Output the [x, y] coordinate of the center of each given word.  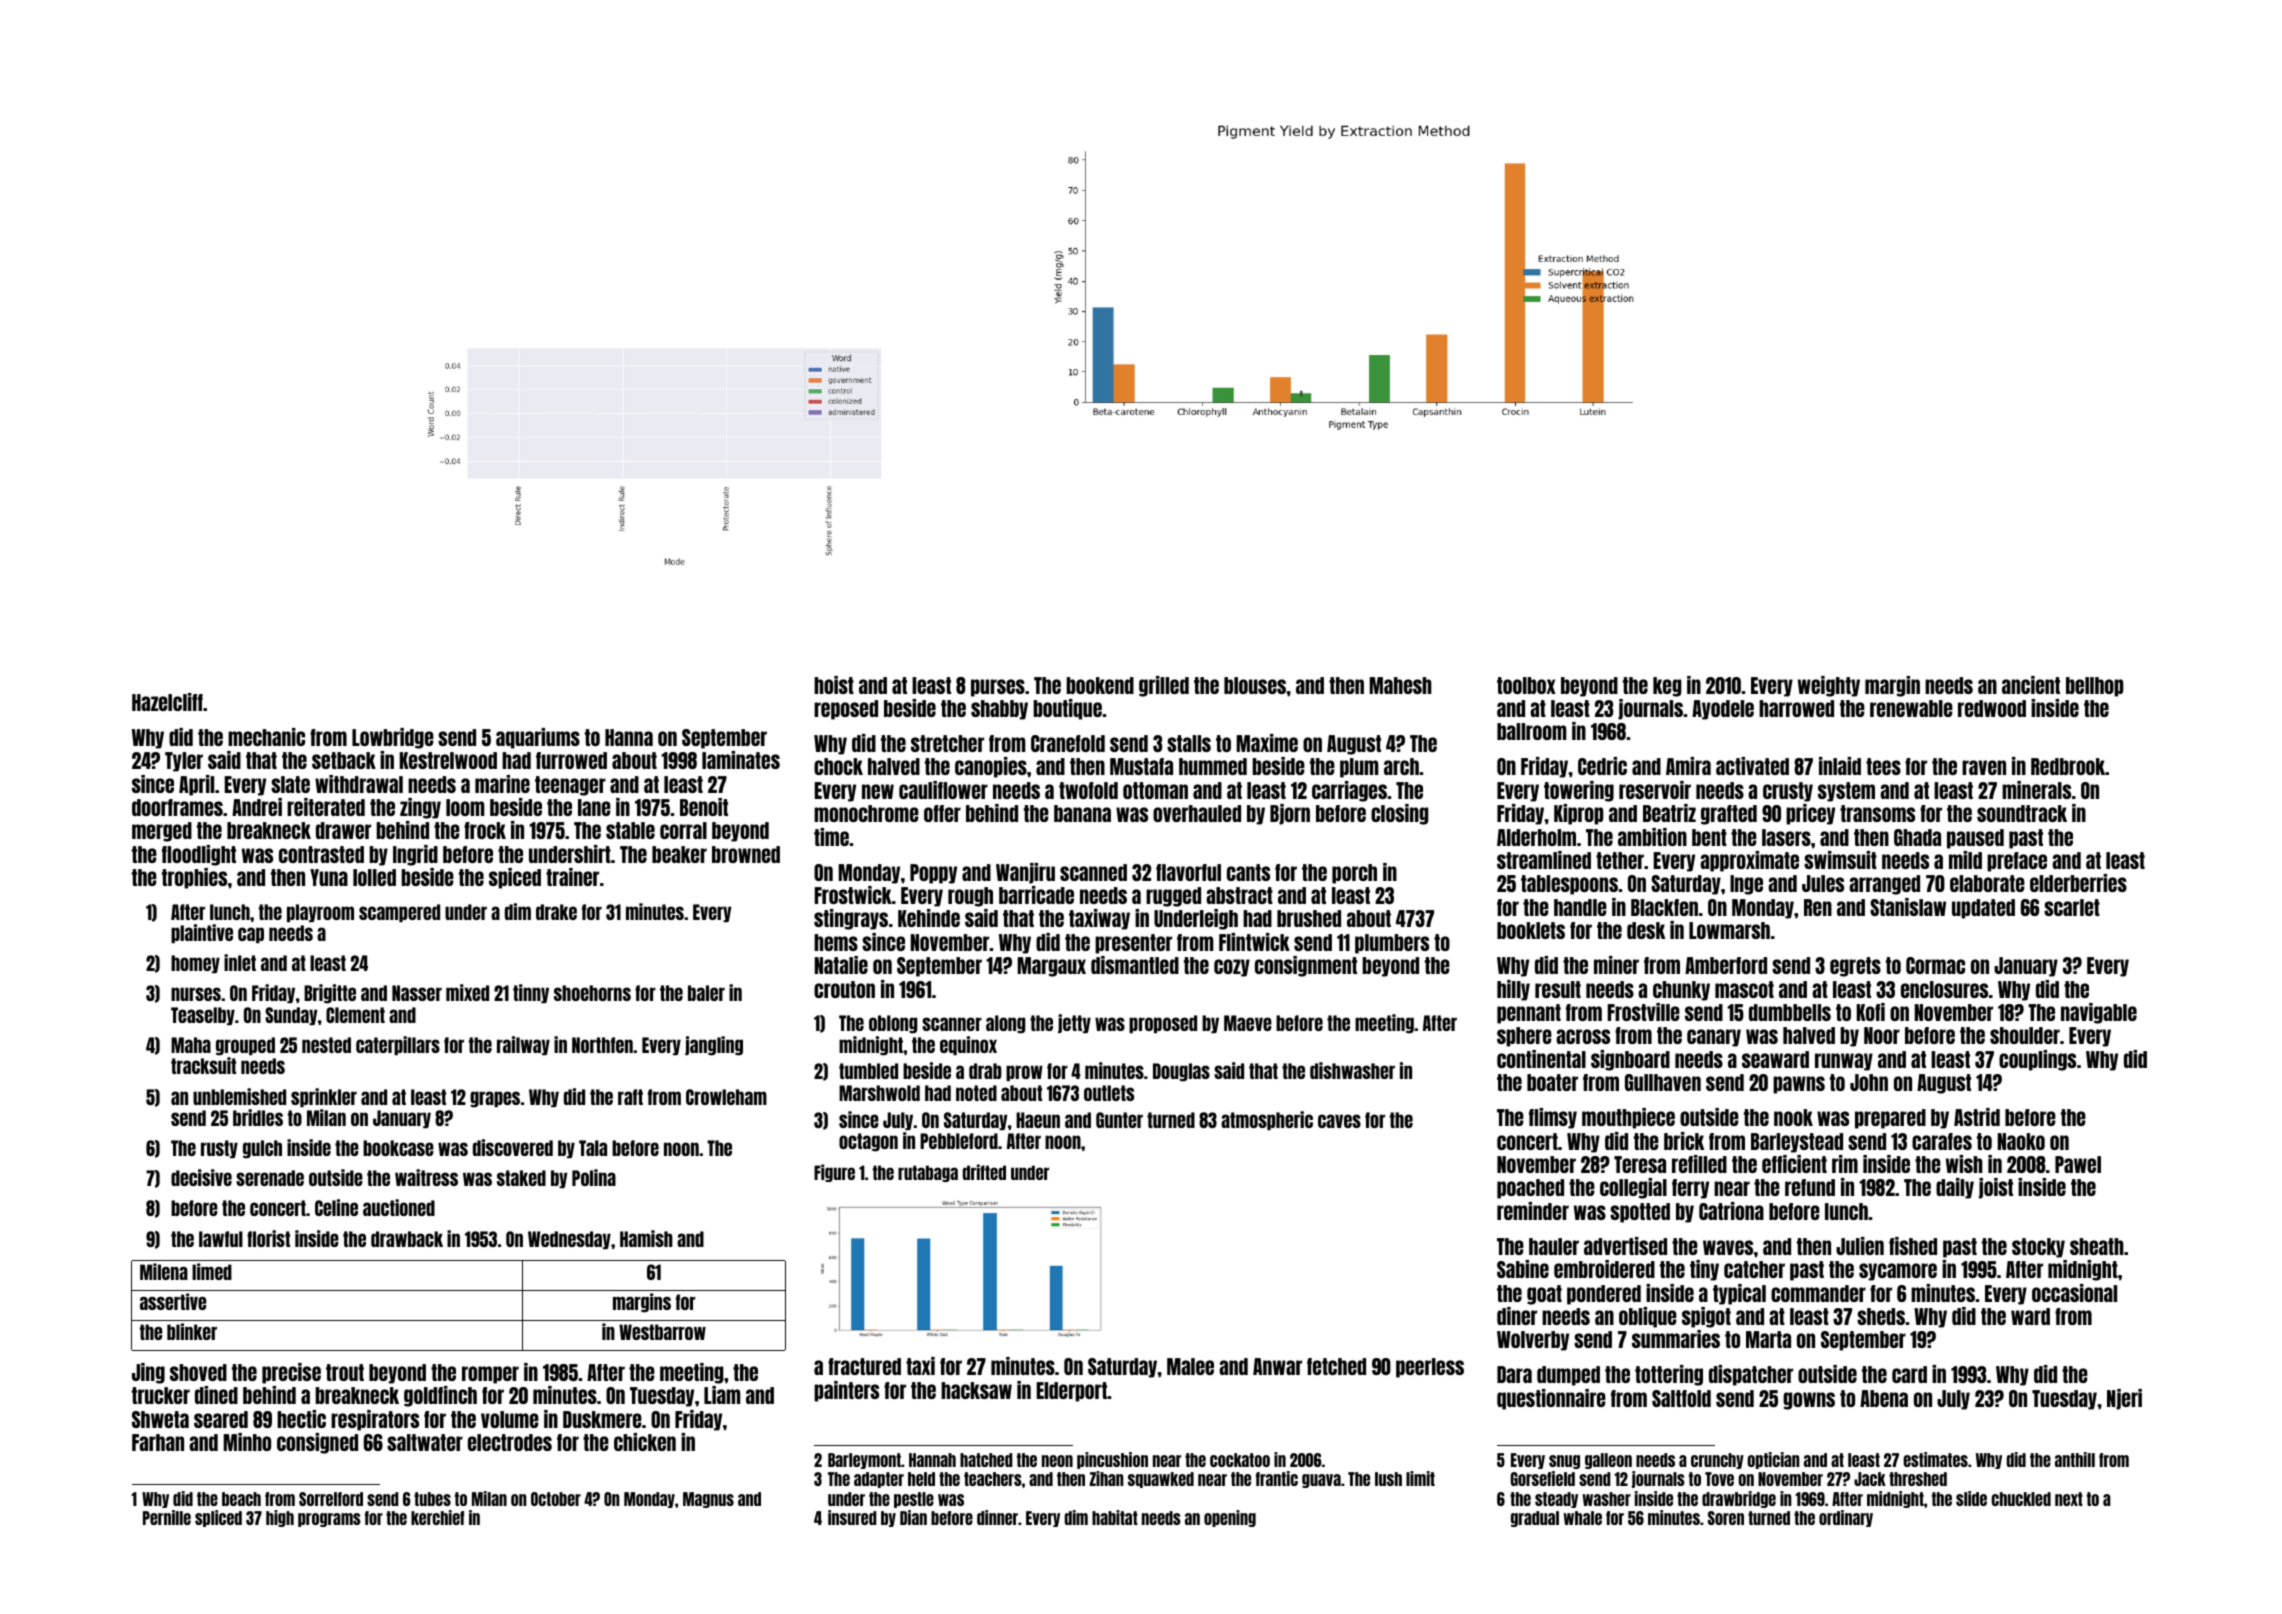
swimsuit [1840, 860]
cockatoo [1240, 1460]
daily [1955, 1188]
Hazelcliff [167, 702]
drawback [407, 1239]
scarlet [2072, 907]
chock [838, 766]
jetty [1074, 1024]
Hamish [646, 1238]
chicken [645, 1442]
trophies [194, 878]
